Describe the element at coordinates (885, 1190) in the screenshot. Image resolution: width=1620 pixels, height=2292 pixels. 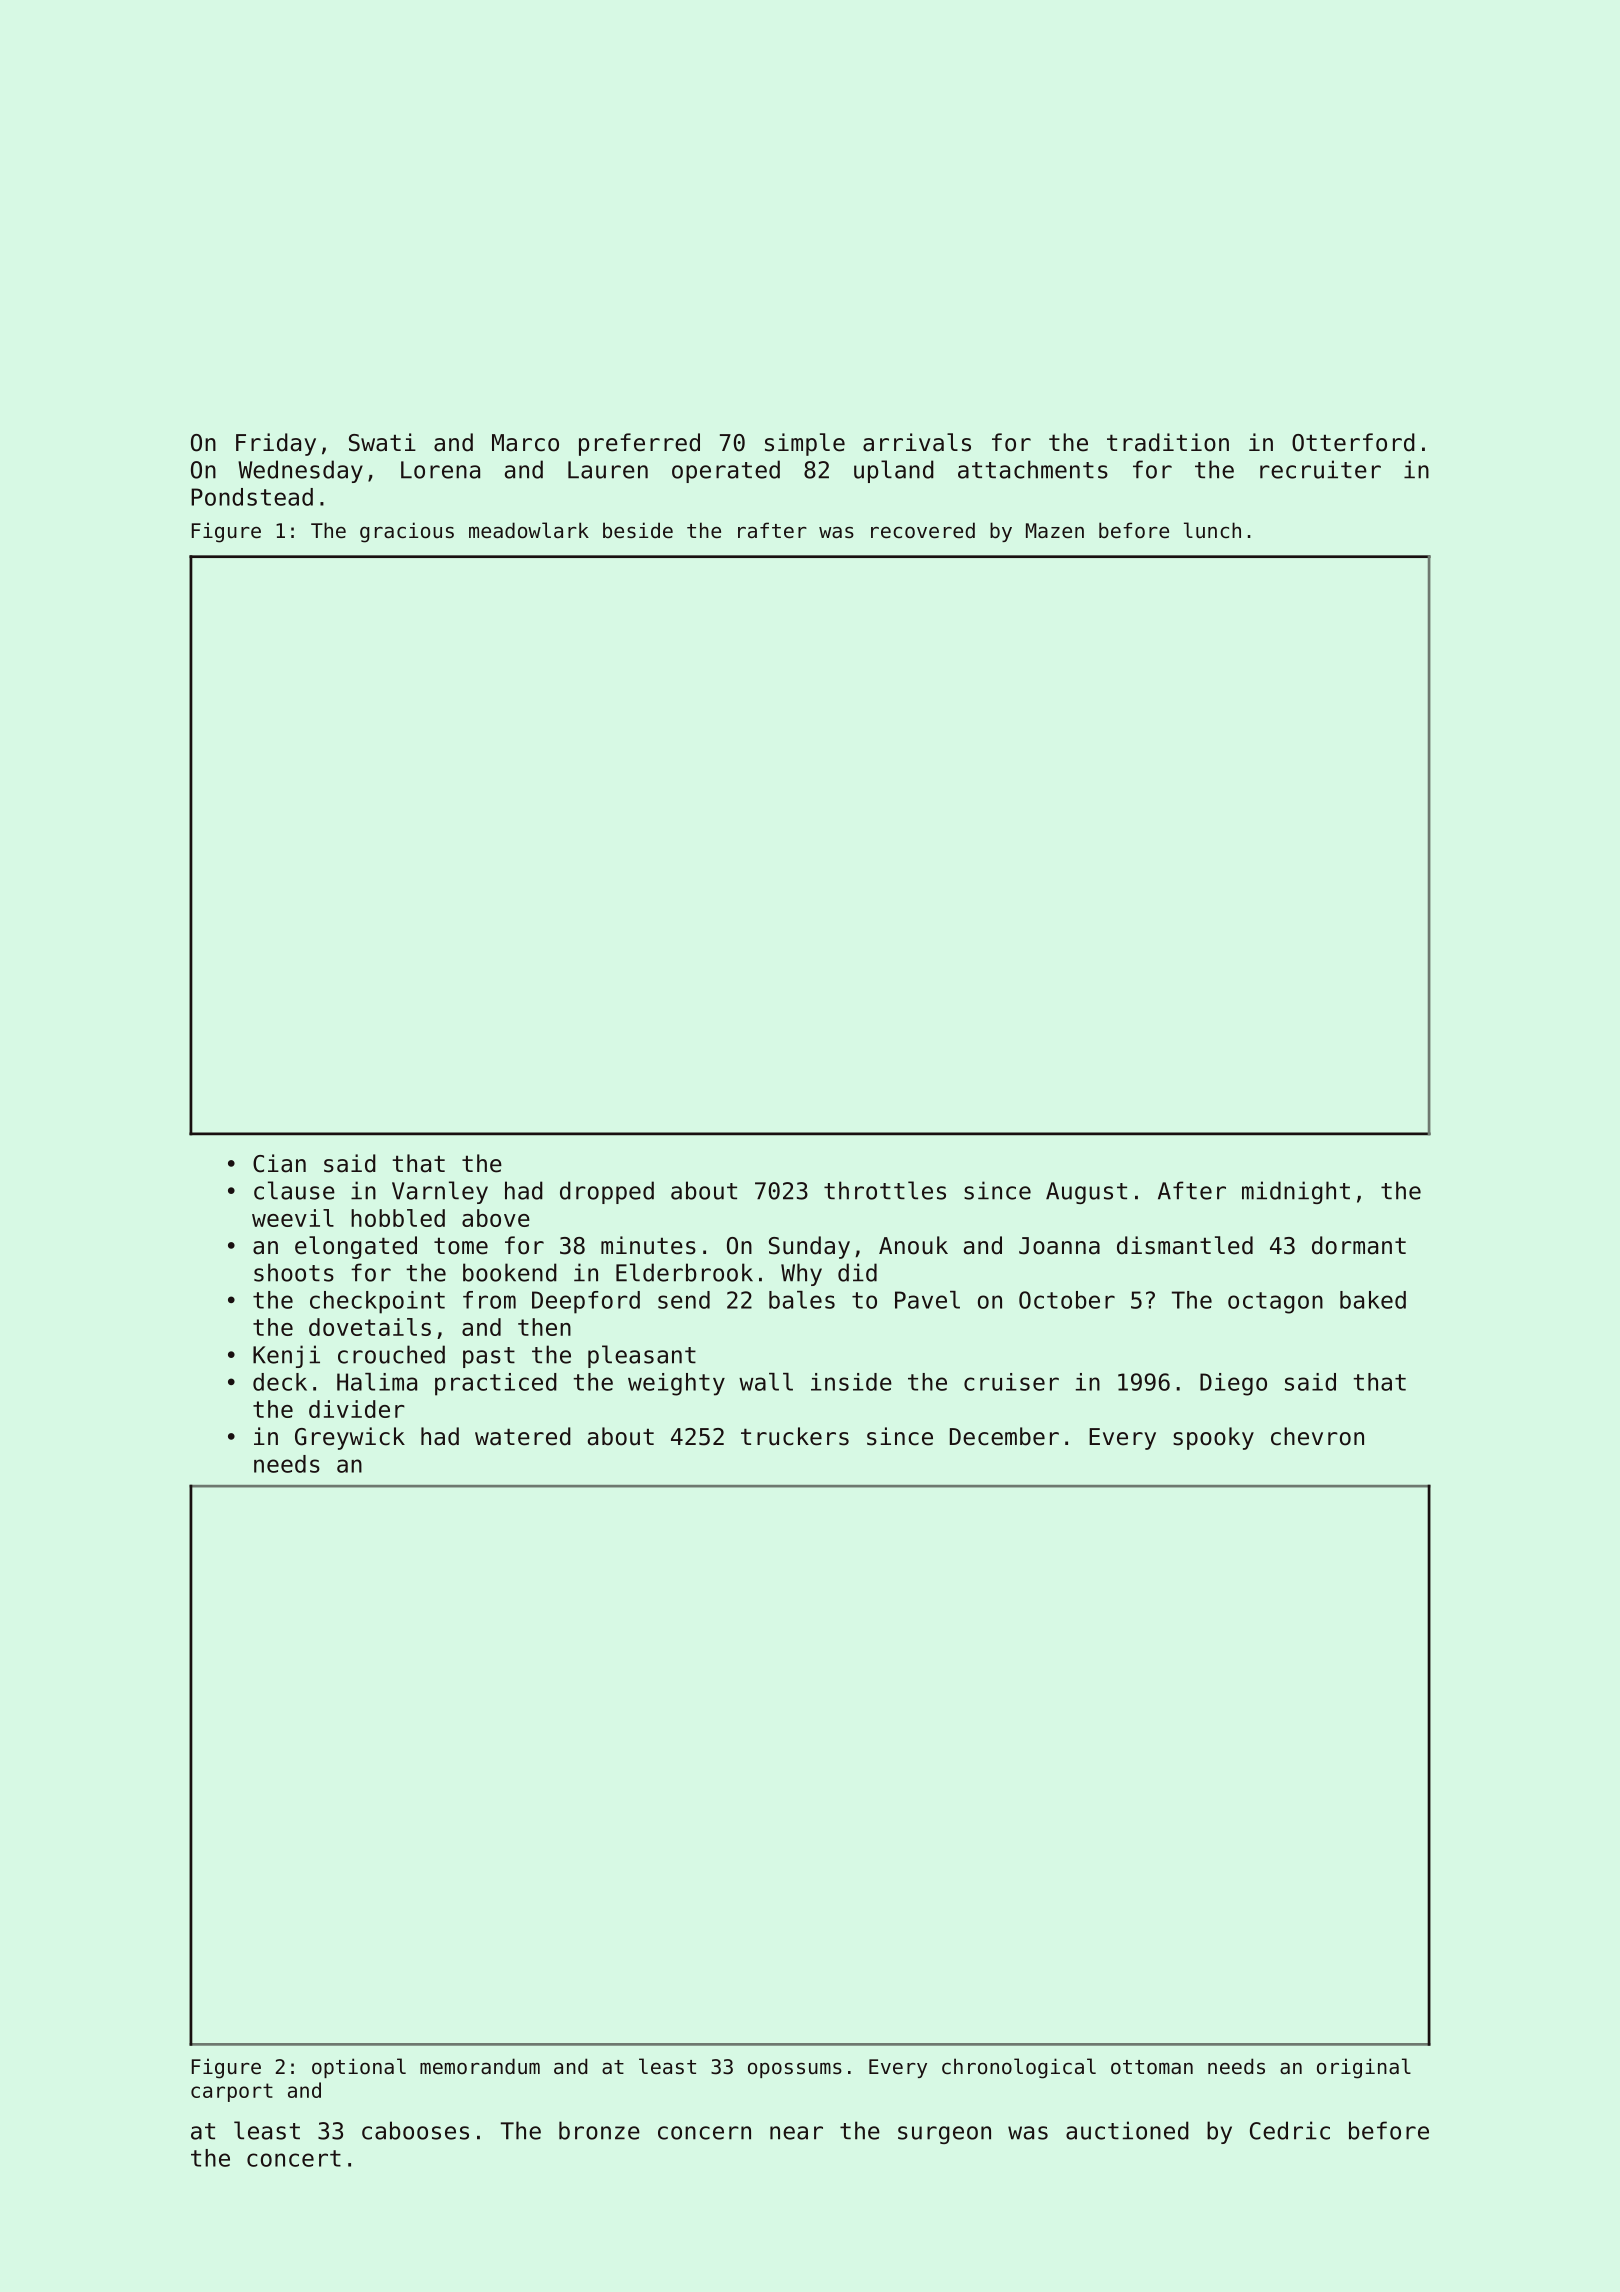
I see `throttles` at that location.
